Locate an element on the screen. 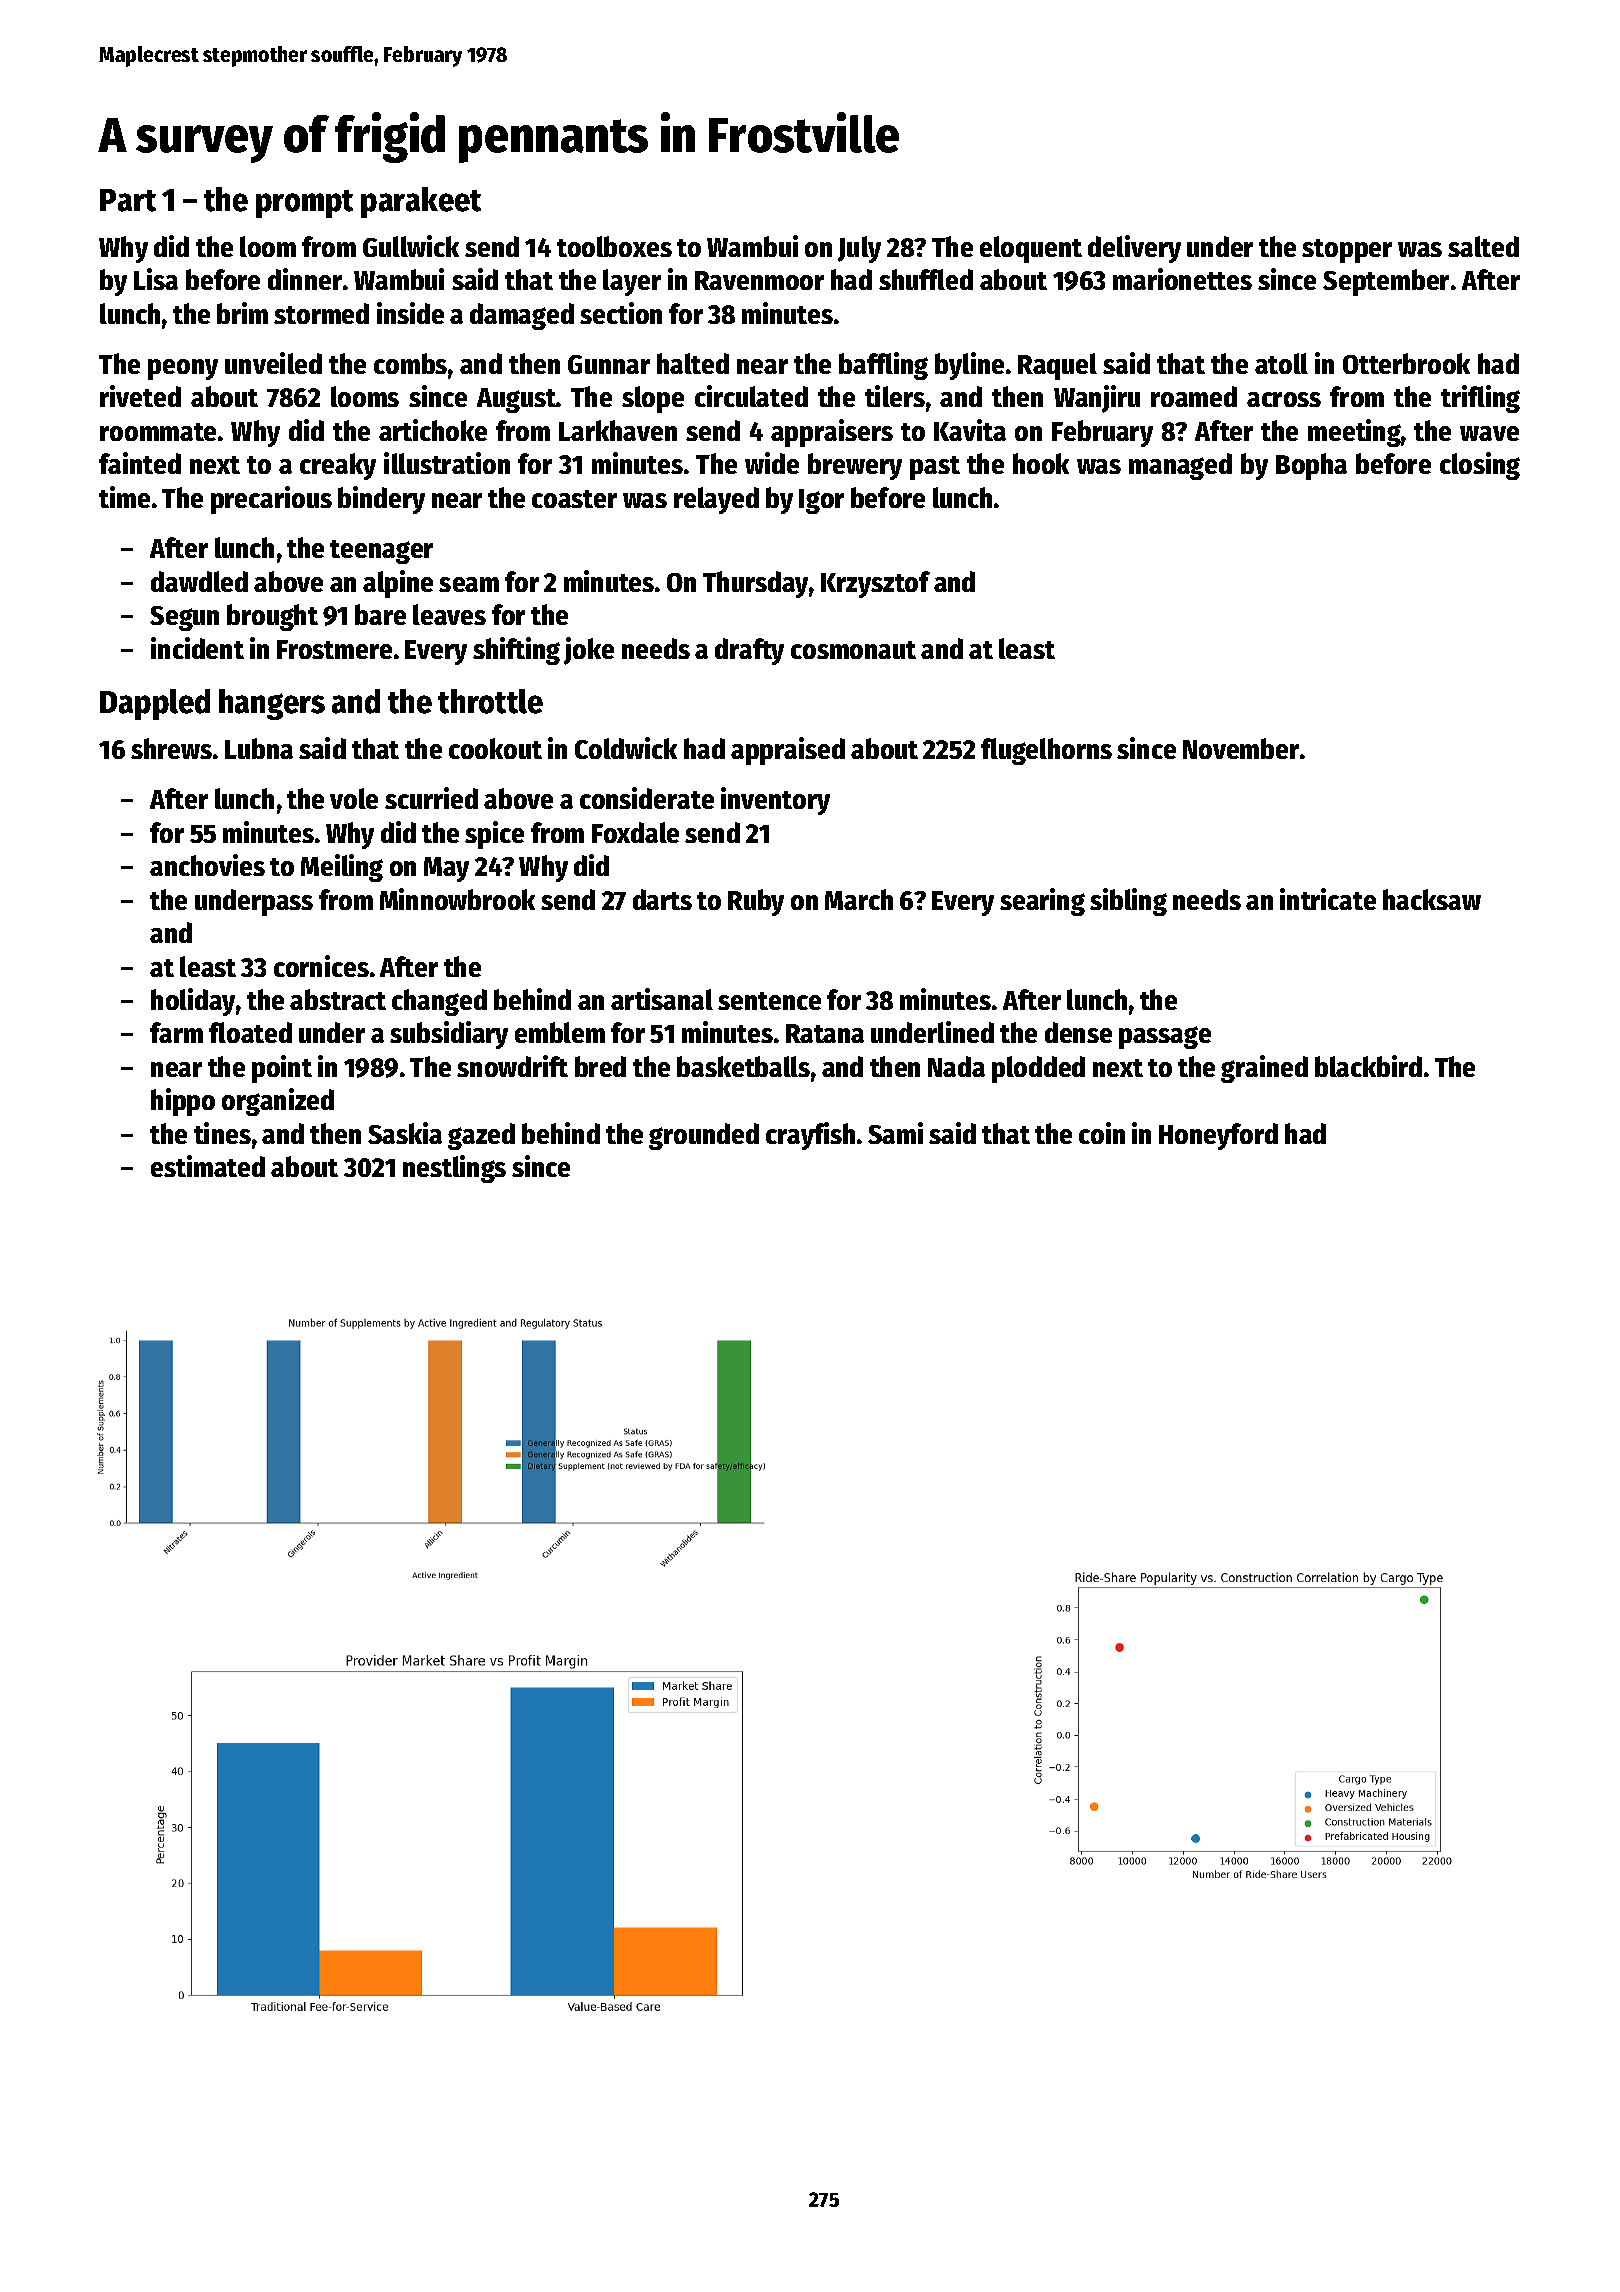 Image resolution: width=1620 pixels, height=2292 pixels. estimated is located at coordinates (208, 1166).
